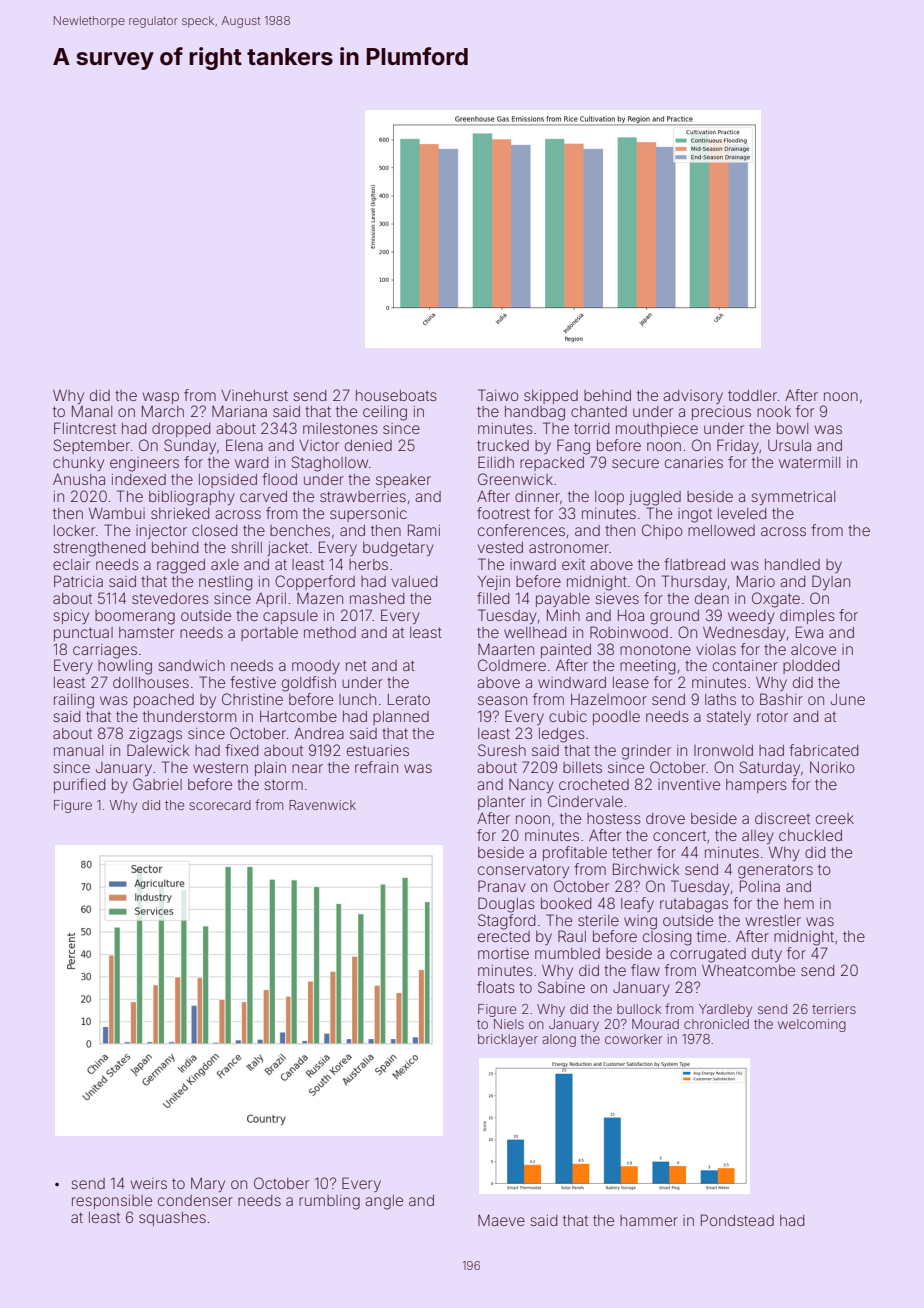  I want to click on weirs, so click(149, 1183).
